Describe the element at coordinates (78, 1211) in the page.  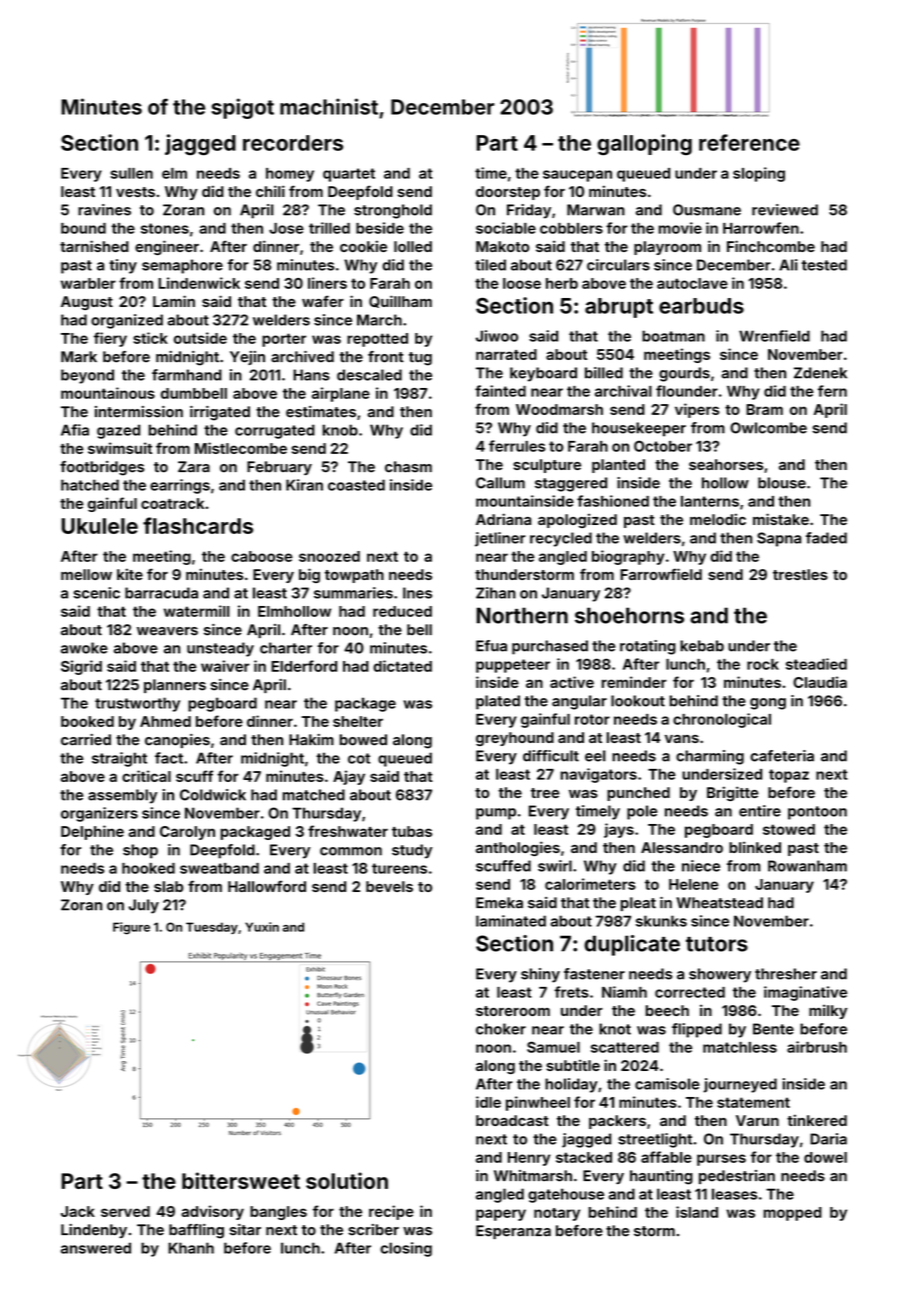
I see `Jack` at that location.
